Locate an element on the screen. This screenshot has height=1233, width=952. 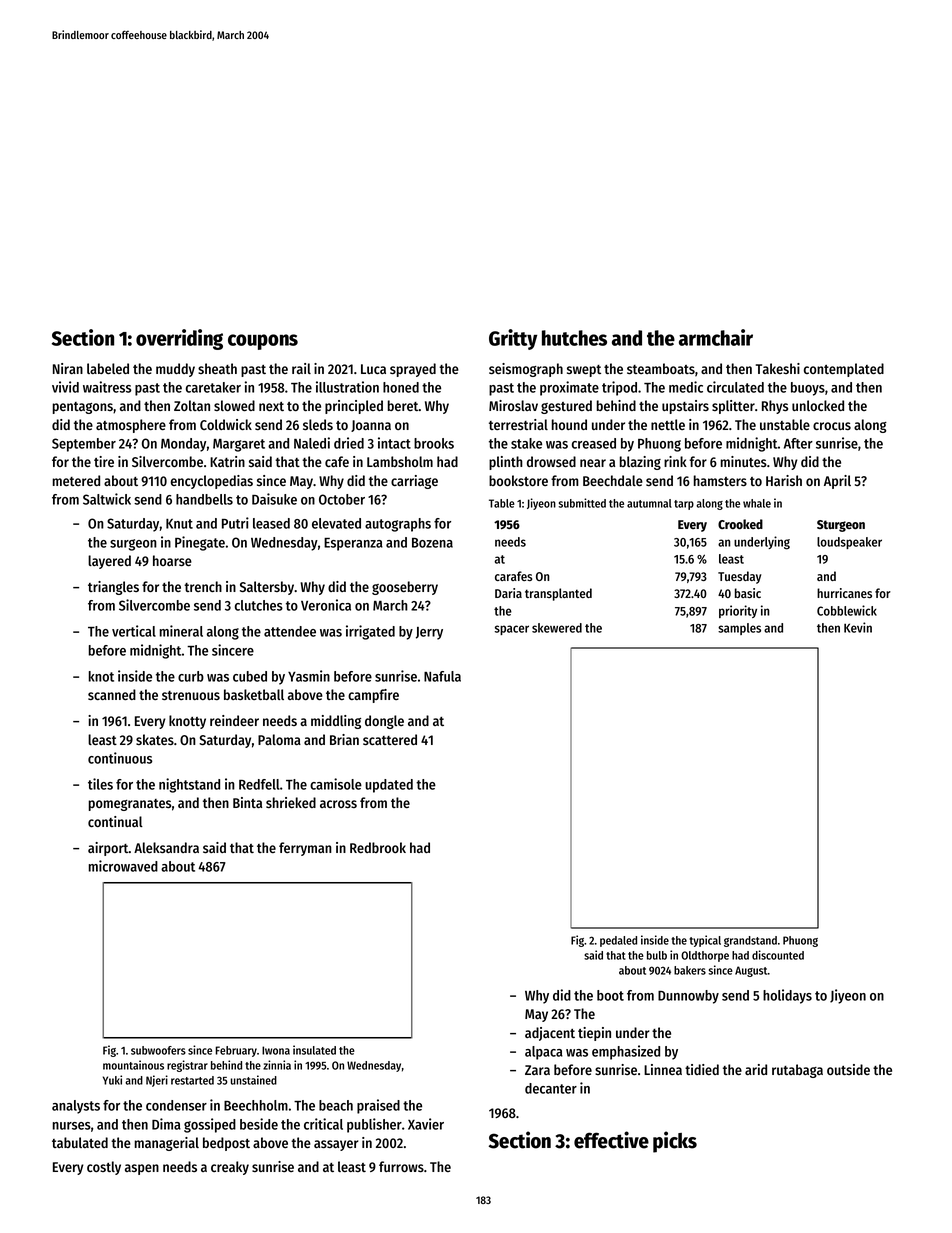
updated is located at coordinates (389, 786).
